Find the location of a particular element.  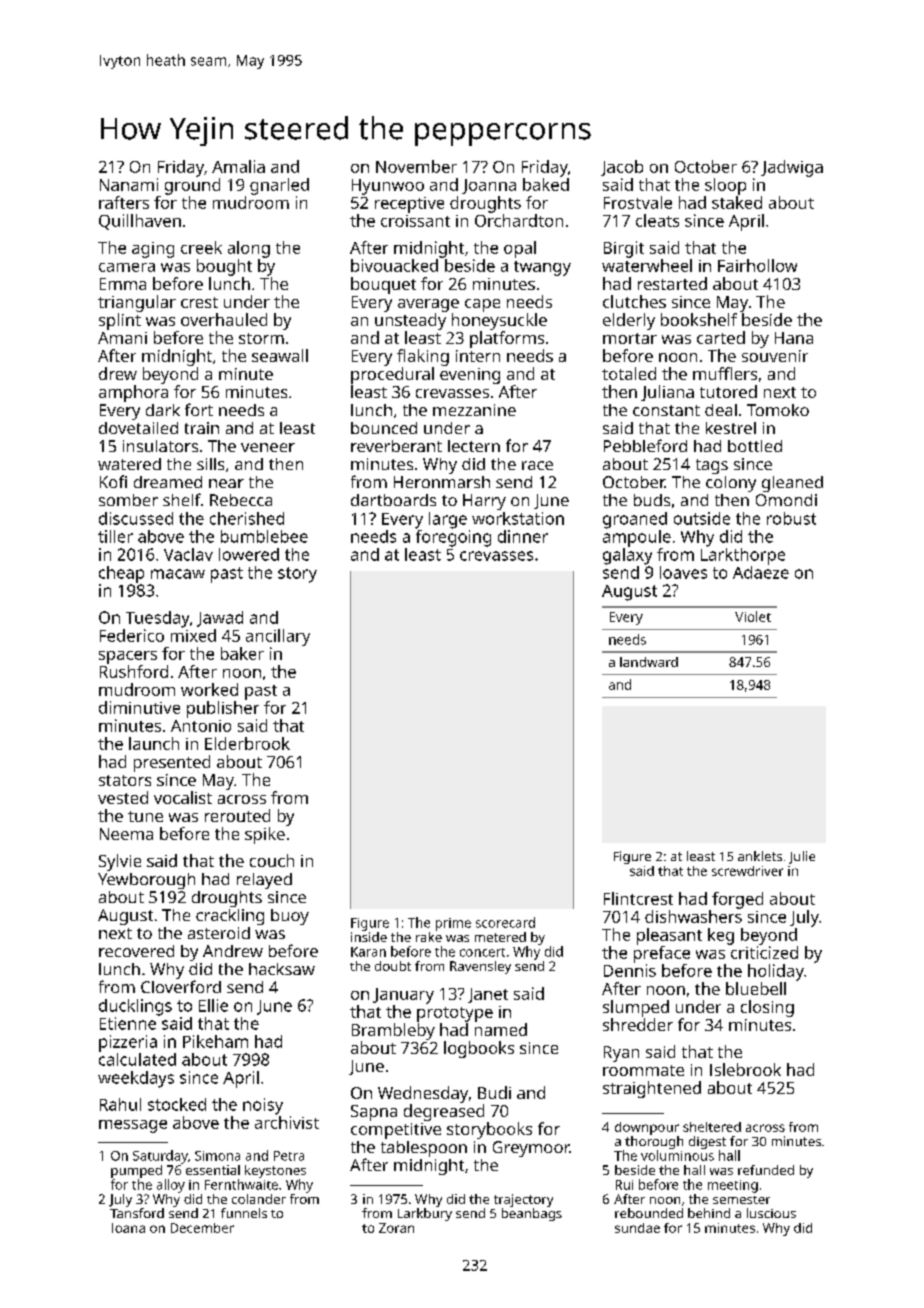

foregoing is located at coordinates (453, 538).
